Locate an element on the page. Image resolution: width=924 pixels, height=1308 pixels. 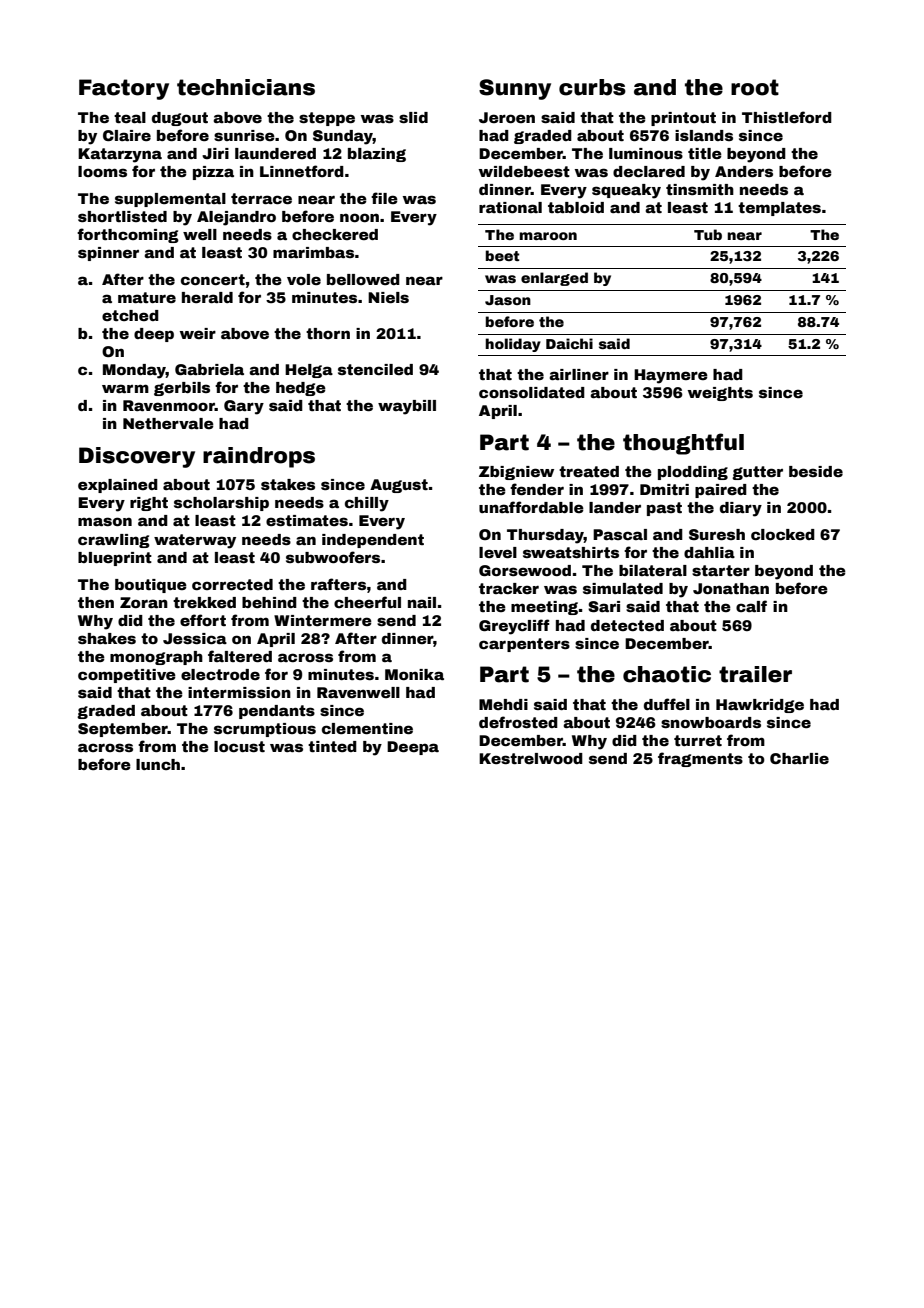
lunch is located at coordinates (158, 764).
